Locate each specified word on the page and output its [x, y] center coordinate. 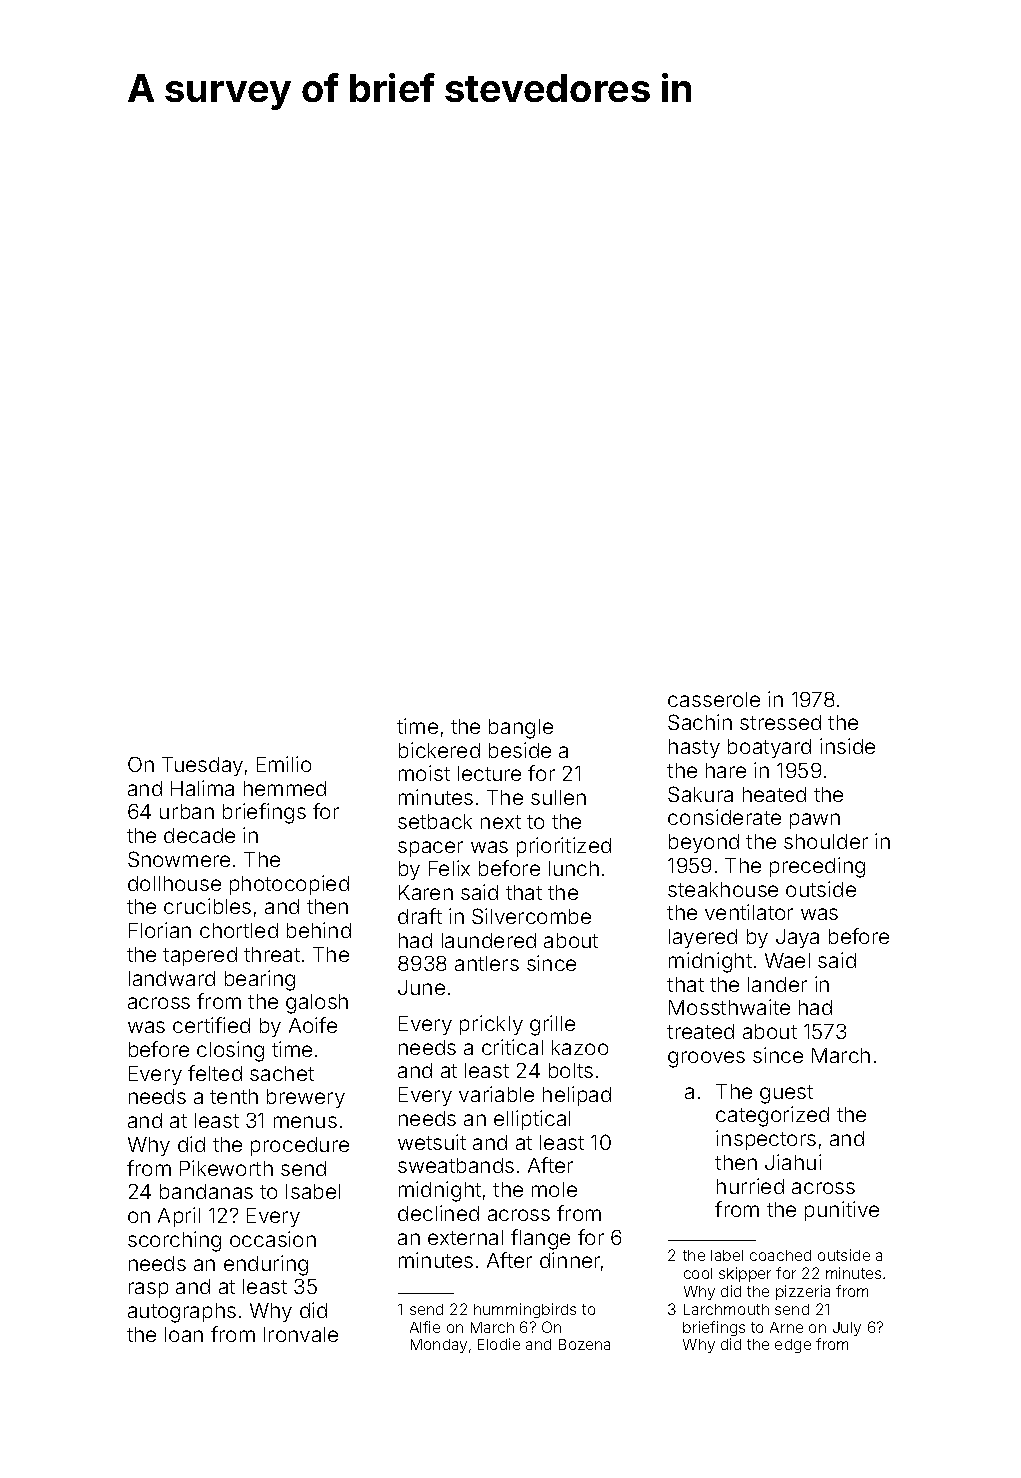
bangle [521, 729]
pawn [815, 821]
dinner [570, 1260]
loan [184, 1334]
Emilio [284, 764]
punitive [842, 1211]
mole [554, 1189]
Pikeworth [226, 1168]
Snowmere [179, 859]
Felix [449, 868]
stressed [780, 722]
